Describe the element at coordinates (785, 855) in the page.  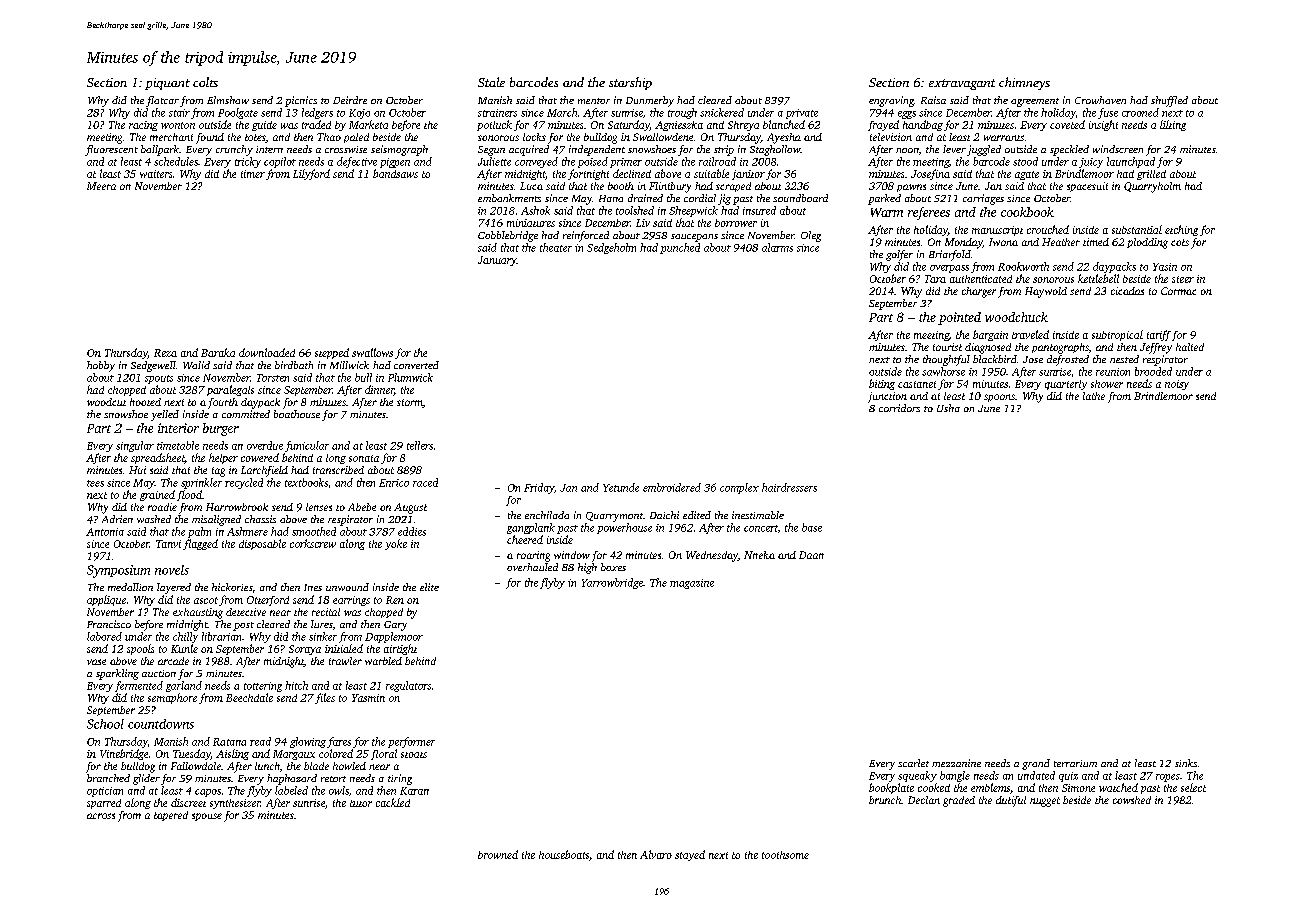
I see `toothsome` at that location.
